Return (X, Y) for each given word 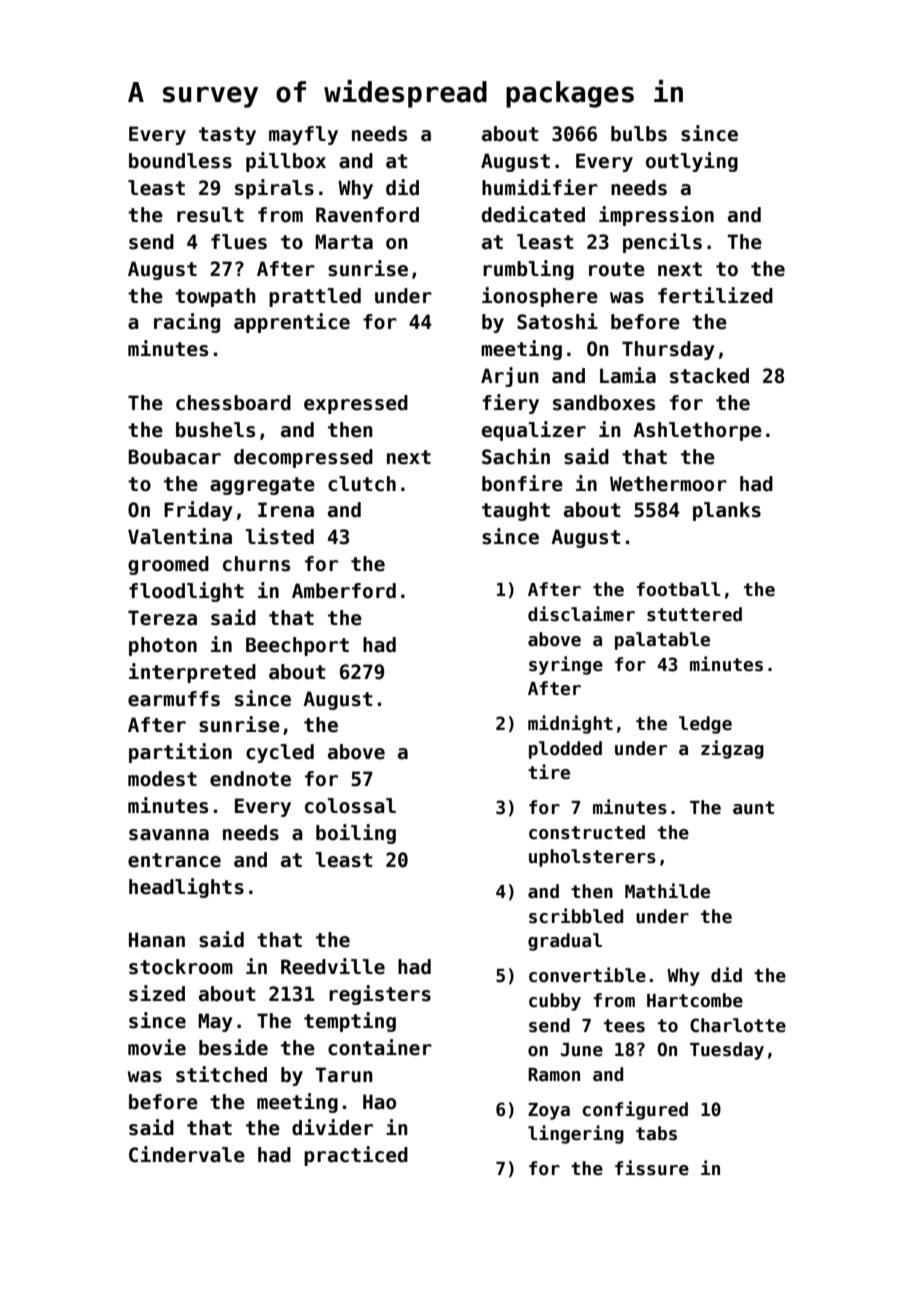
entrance (174, 860)
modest (162, 779)
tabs (656, 1133)
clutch (362, 484)
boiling (356, 834)
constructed (587, 832)
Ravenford (367, 215)
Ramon (554, 1075)
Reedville (333, 966)
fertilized (715, 295)
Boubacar (175, 457)
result (210, 215)
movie (157, 1047)
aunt (753, 808)
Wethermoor (668, 484)
